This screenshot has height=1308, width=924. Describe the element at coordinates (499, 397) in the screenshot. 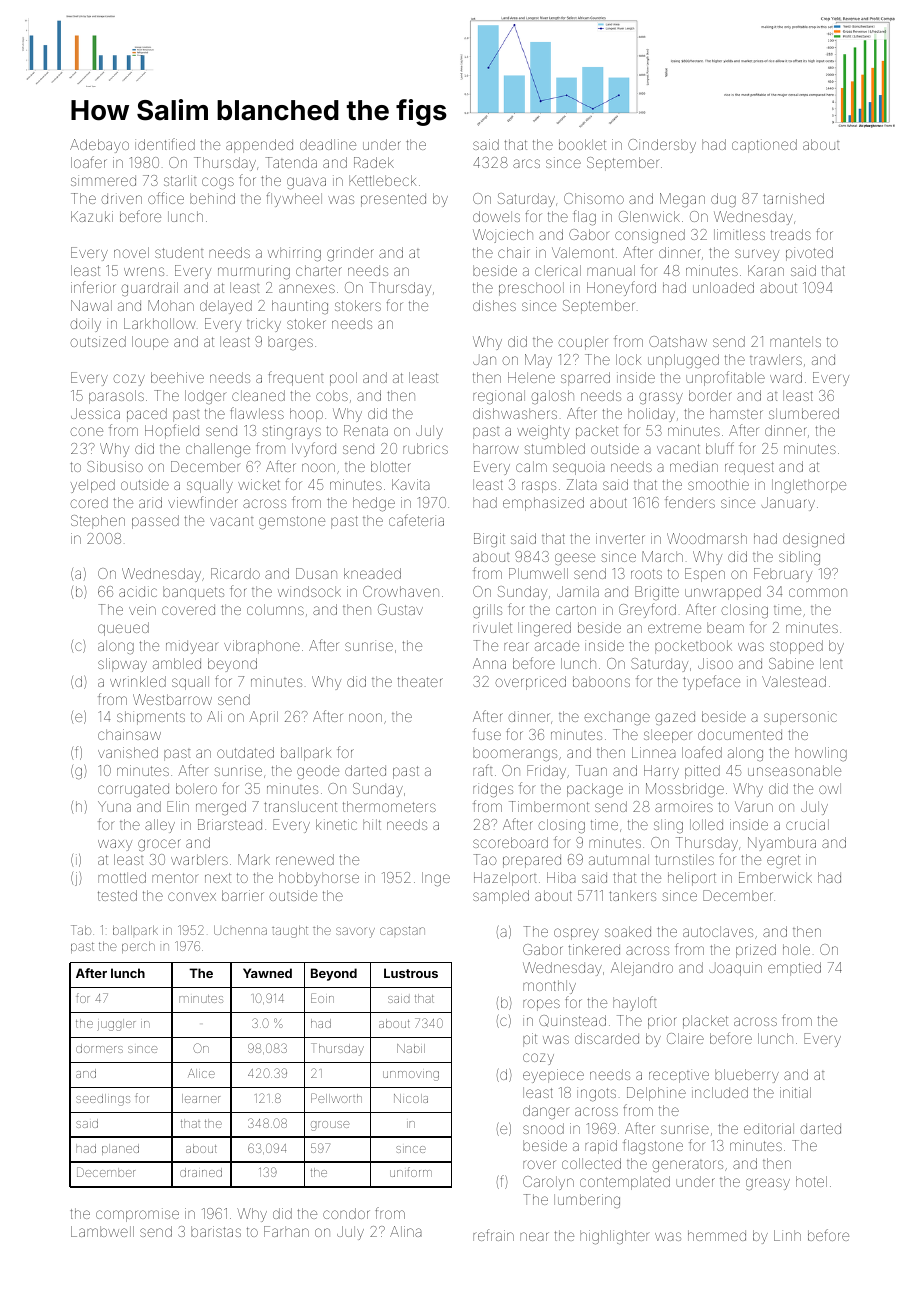

I see `regional` at that location.
